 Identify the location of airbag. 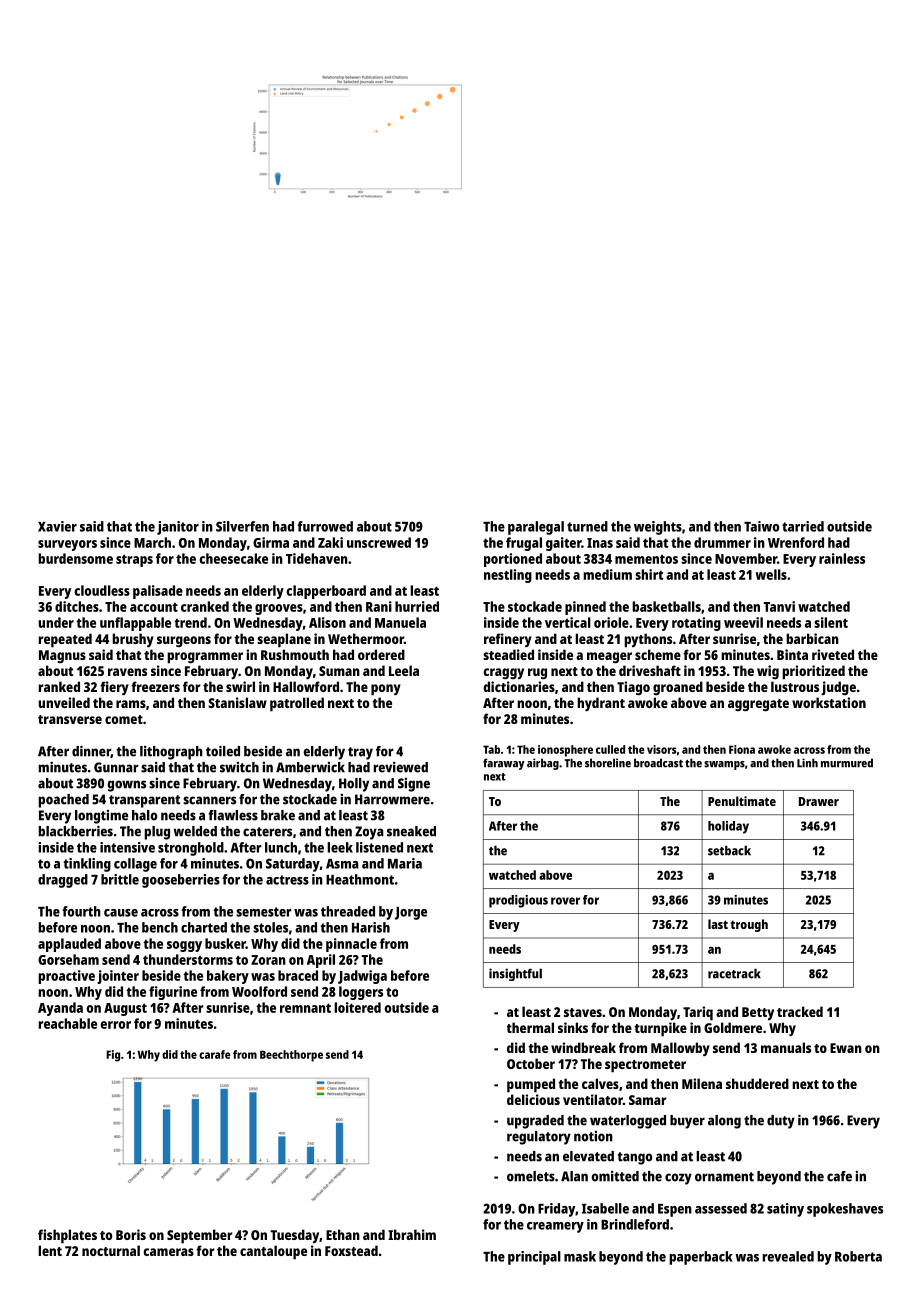
(543, 764).
